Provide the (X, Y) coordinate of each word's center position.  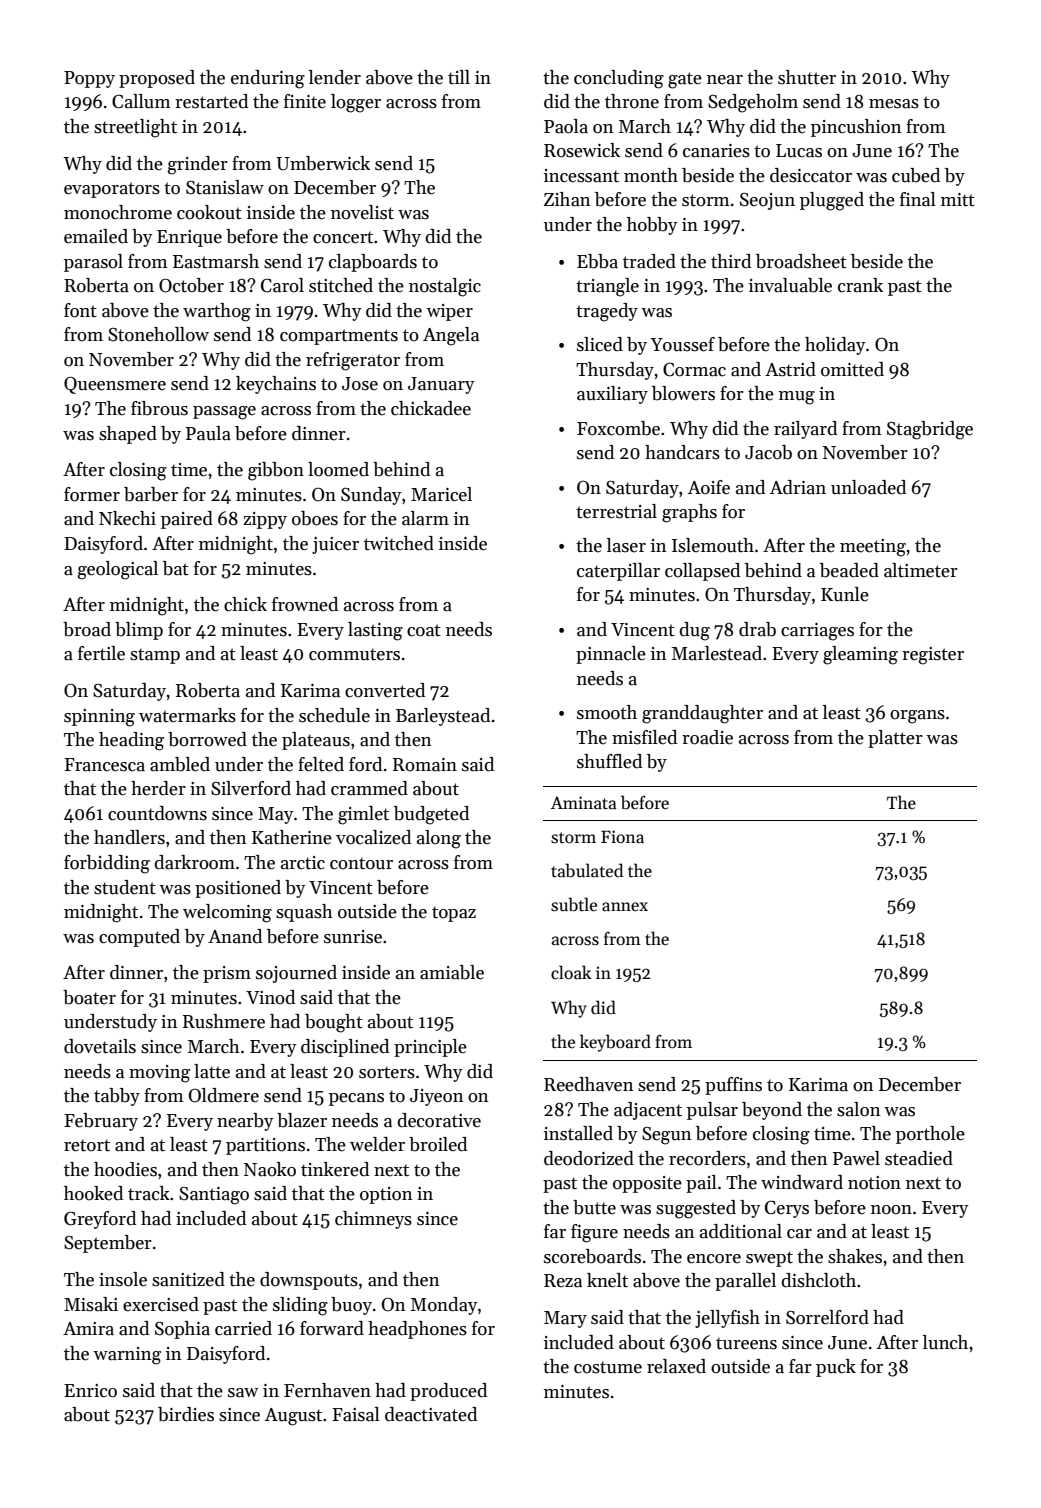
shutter (807, 77)
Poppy (89, 79)
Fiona (622, 836)
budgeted (431, 815)
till (459, 77)
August (293, 1417)
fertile (101, 653)
